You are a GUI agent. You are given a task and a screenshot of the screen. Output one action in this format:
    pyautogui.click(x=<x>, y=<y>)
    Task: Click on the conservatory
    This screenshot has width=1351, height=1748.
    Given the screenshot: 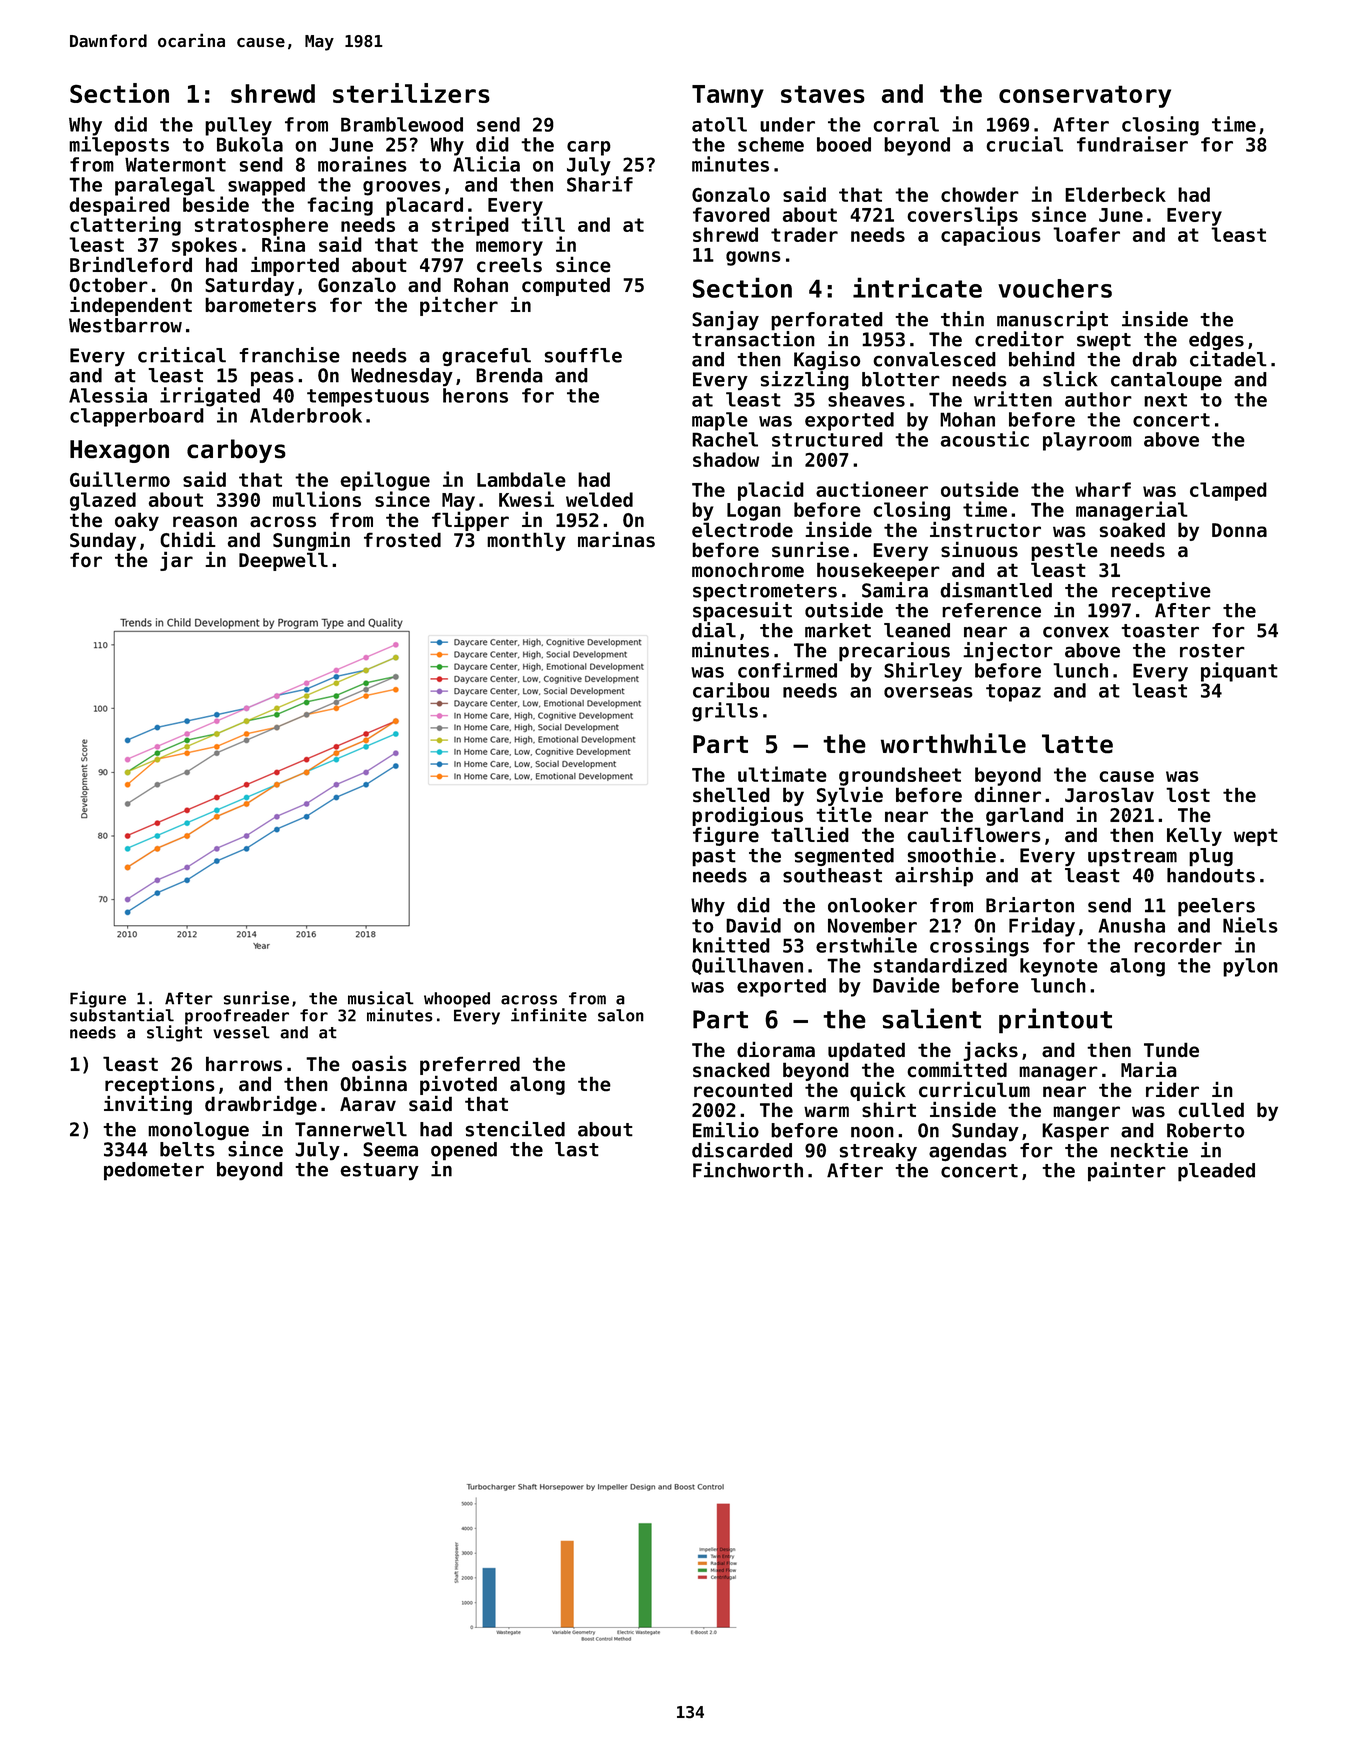 What is the action you would take?
    pyautogui.click(x=1085, y=96)
